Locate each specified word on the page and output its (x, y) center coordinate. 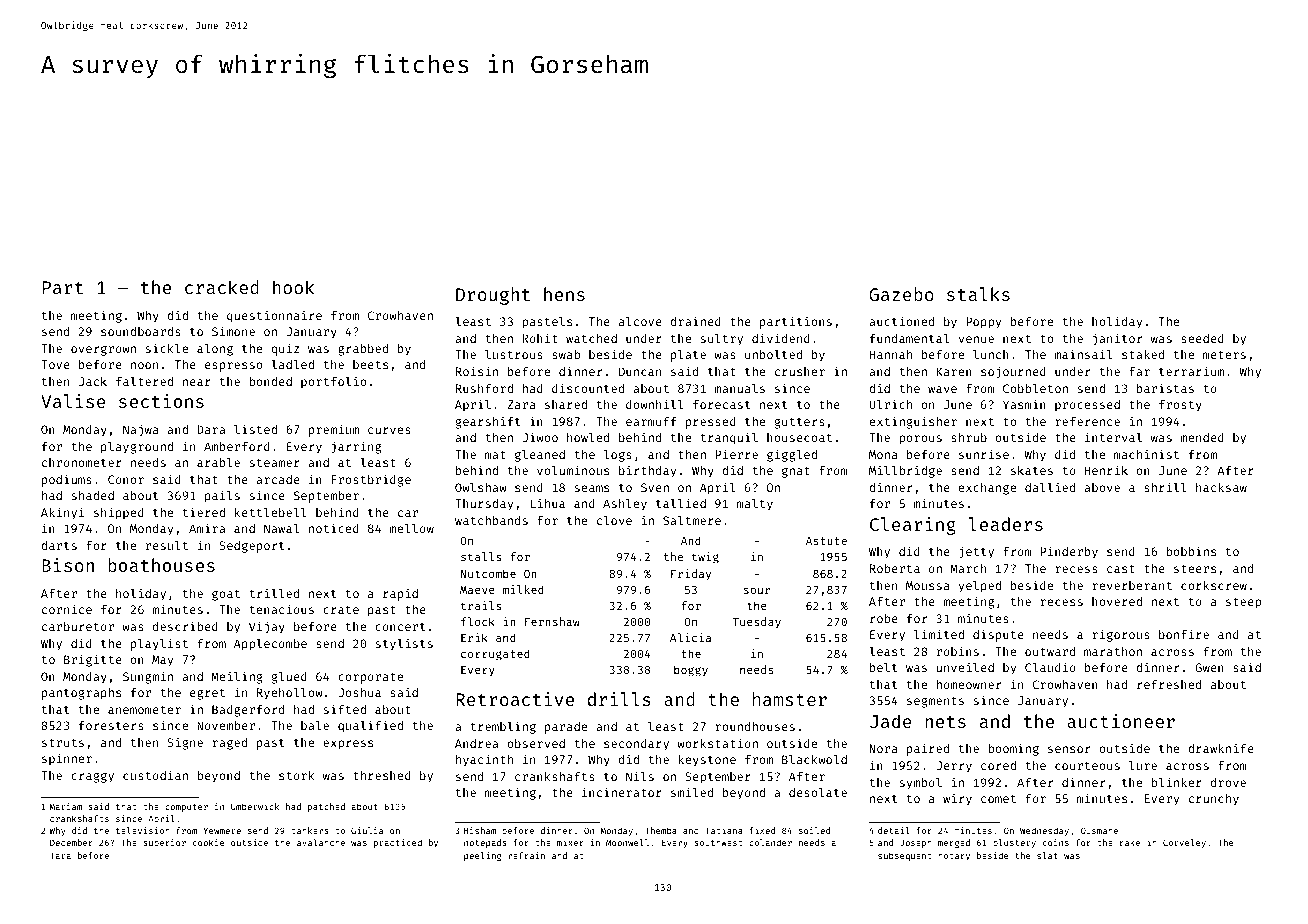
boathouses (161, 565)
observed (536, 743)
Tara (60, 855)
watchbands (491, 520)
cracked (222, 287)
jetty (976, 552)
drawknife (1221, 748)
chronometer (82, 462)
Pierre (736, 454)
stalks (978, 294)
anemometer (144, 710)
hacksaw (1221, 487)
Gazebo (901, 294)
